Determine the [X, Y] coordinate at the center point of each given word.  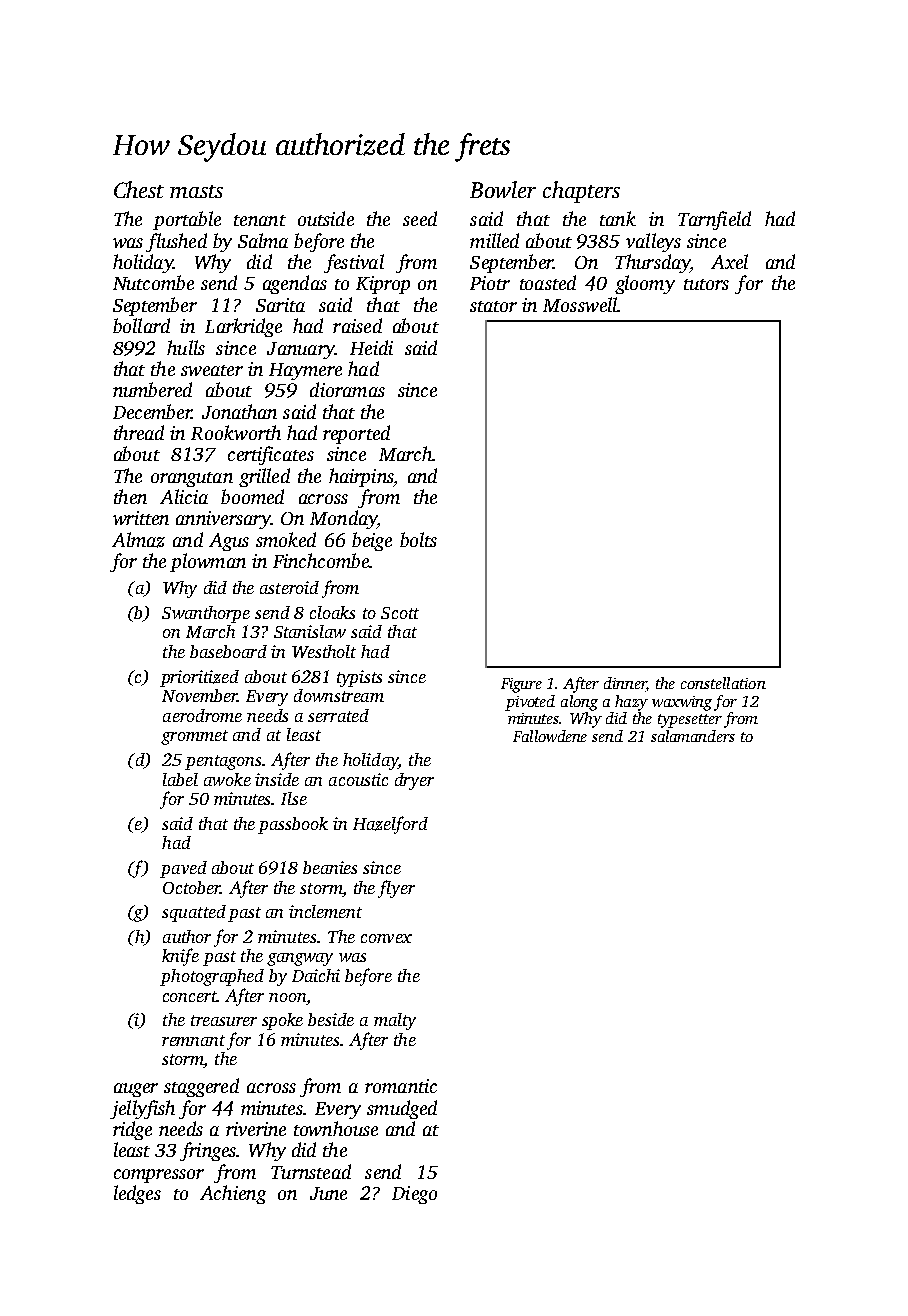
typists [359, 678]
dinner [625, 684]
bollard [141, 325]
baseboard [228, 651]
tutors [706, 284]
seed [420, 218]
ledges [137, 1194]
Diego [414, 1195]
